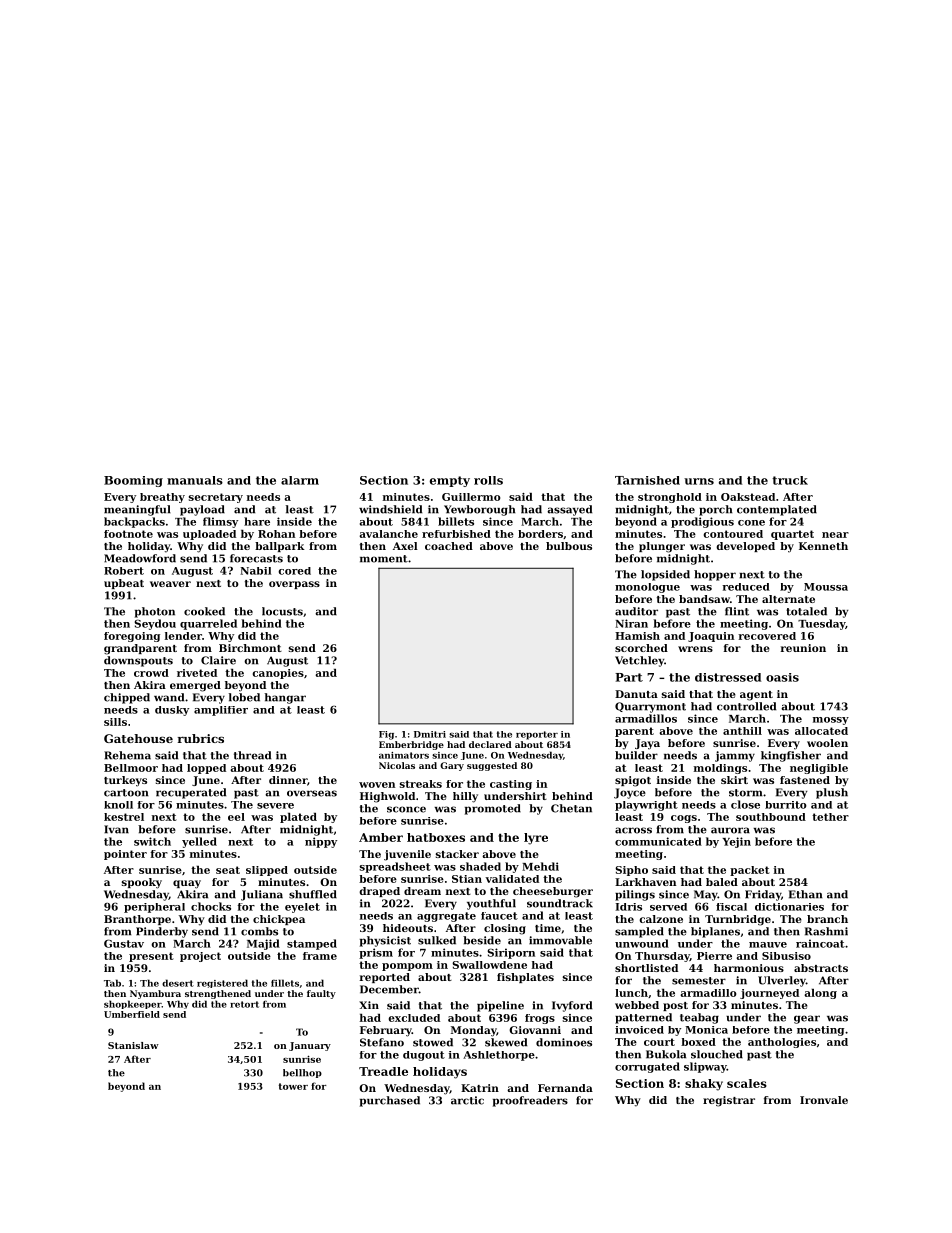 The image size is (952, 1233). Describe the element at coordinates (450, 481) in the page. I see `empty` at that location.
